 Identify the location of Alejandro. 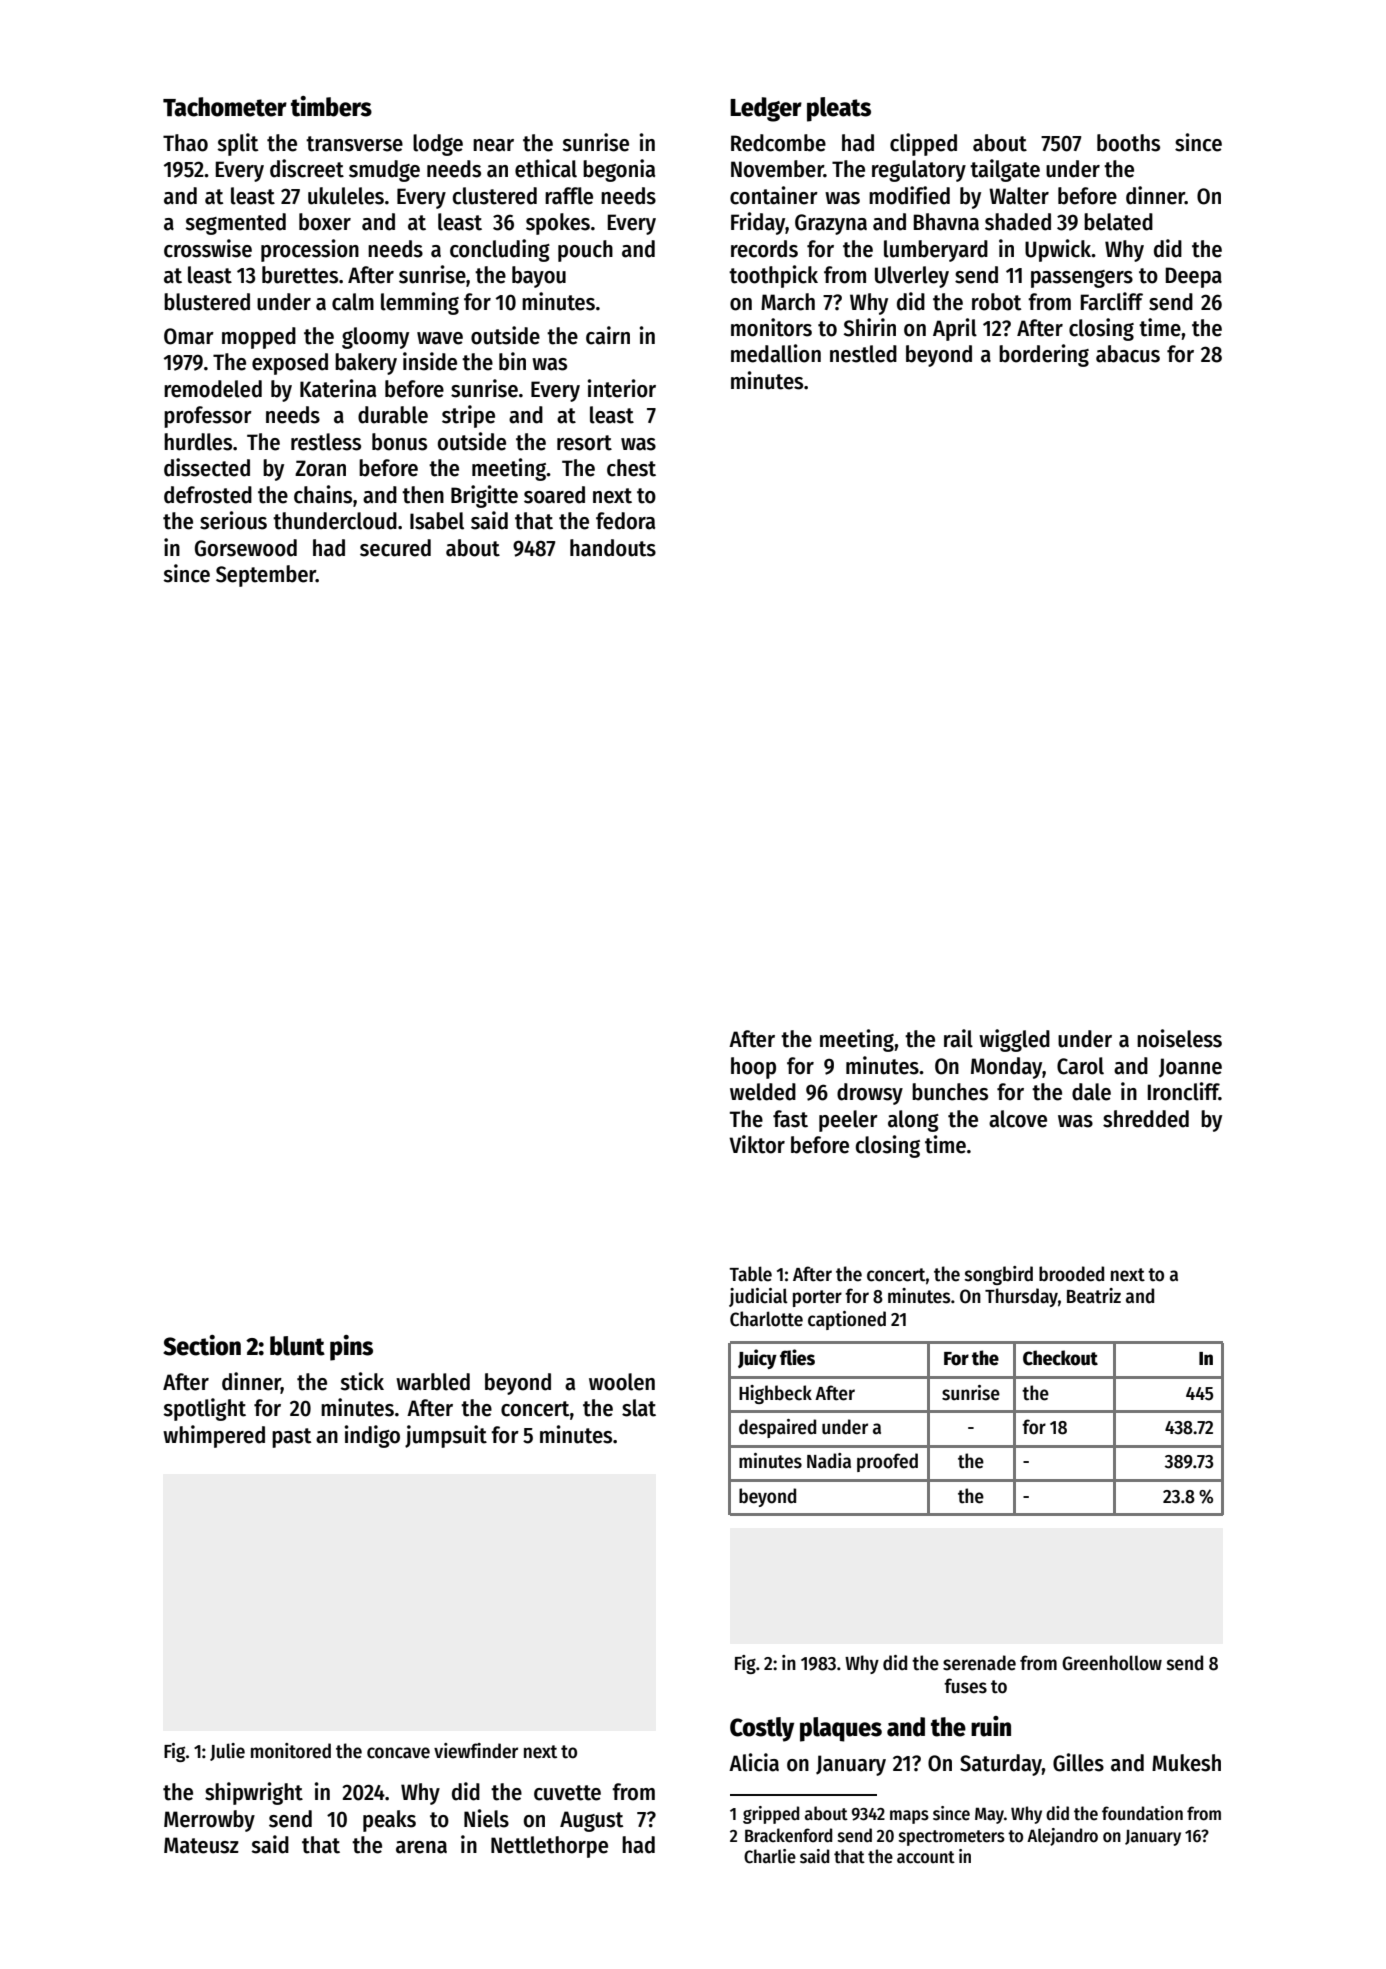
(1062, 1837).
